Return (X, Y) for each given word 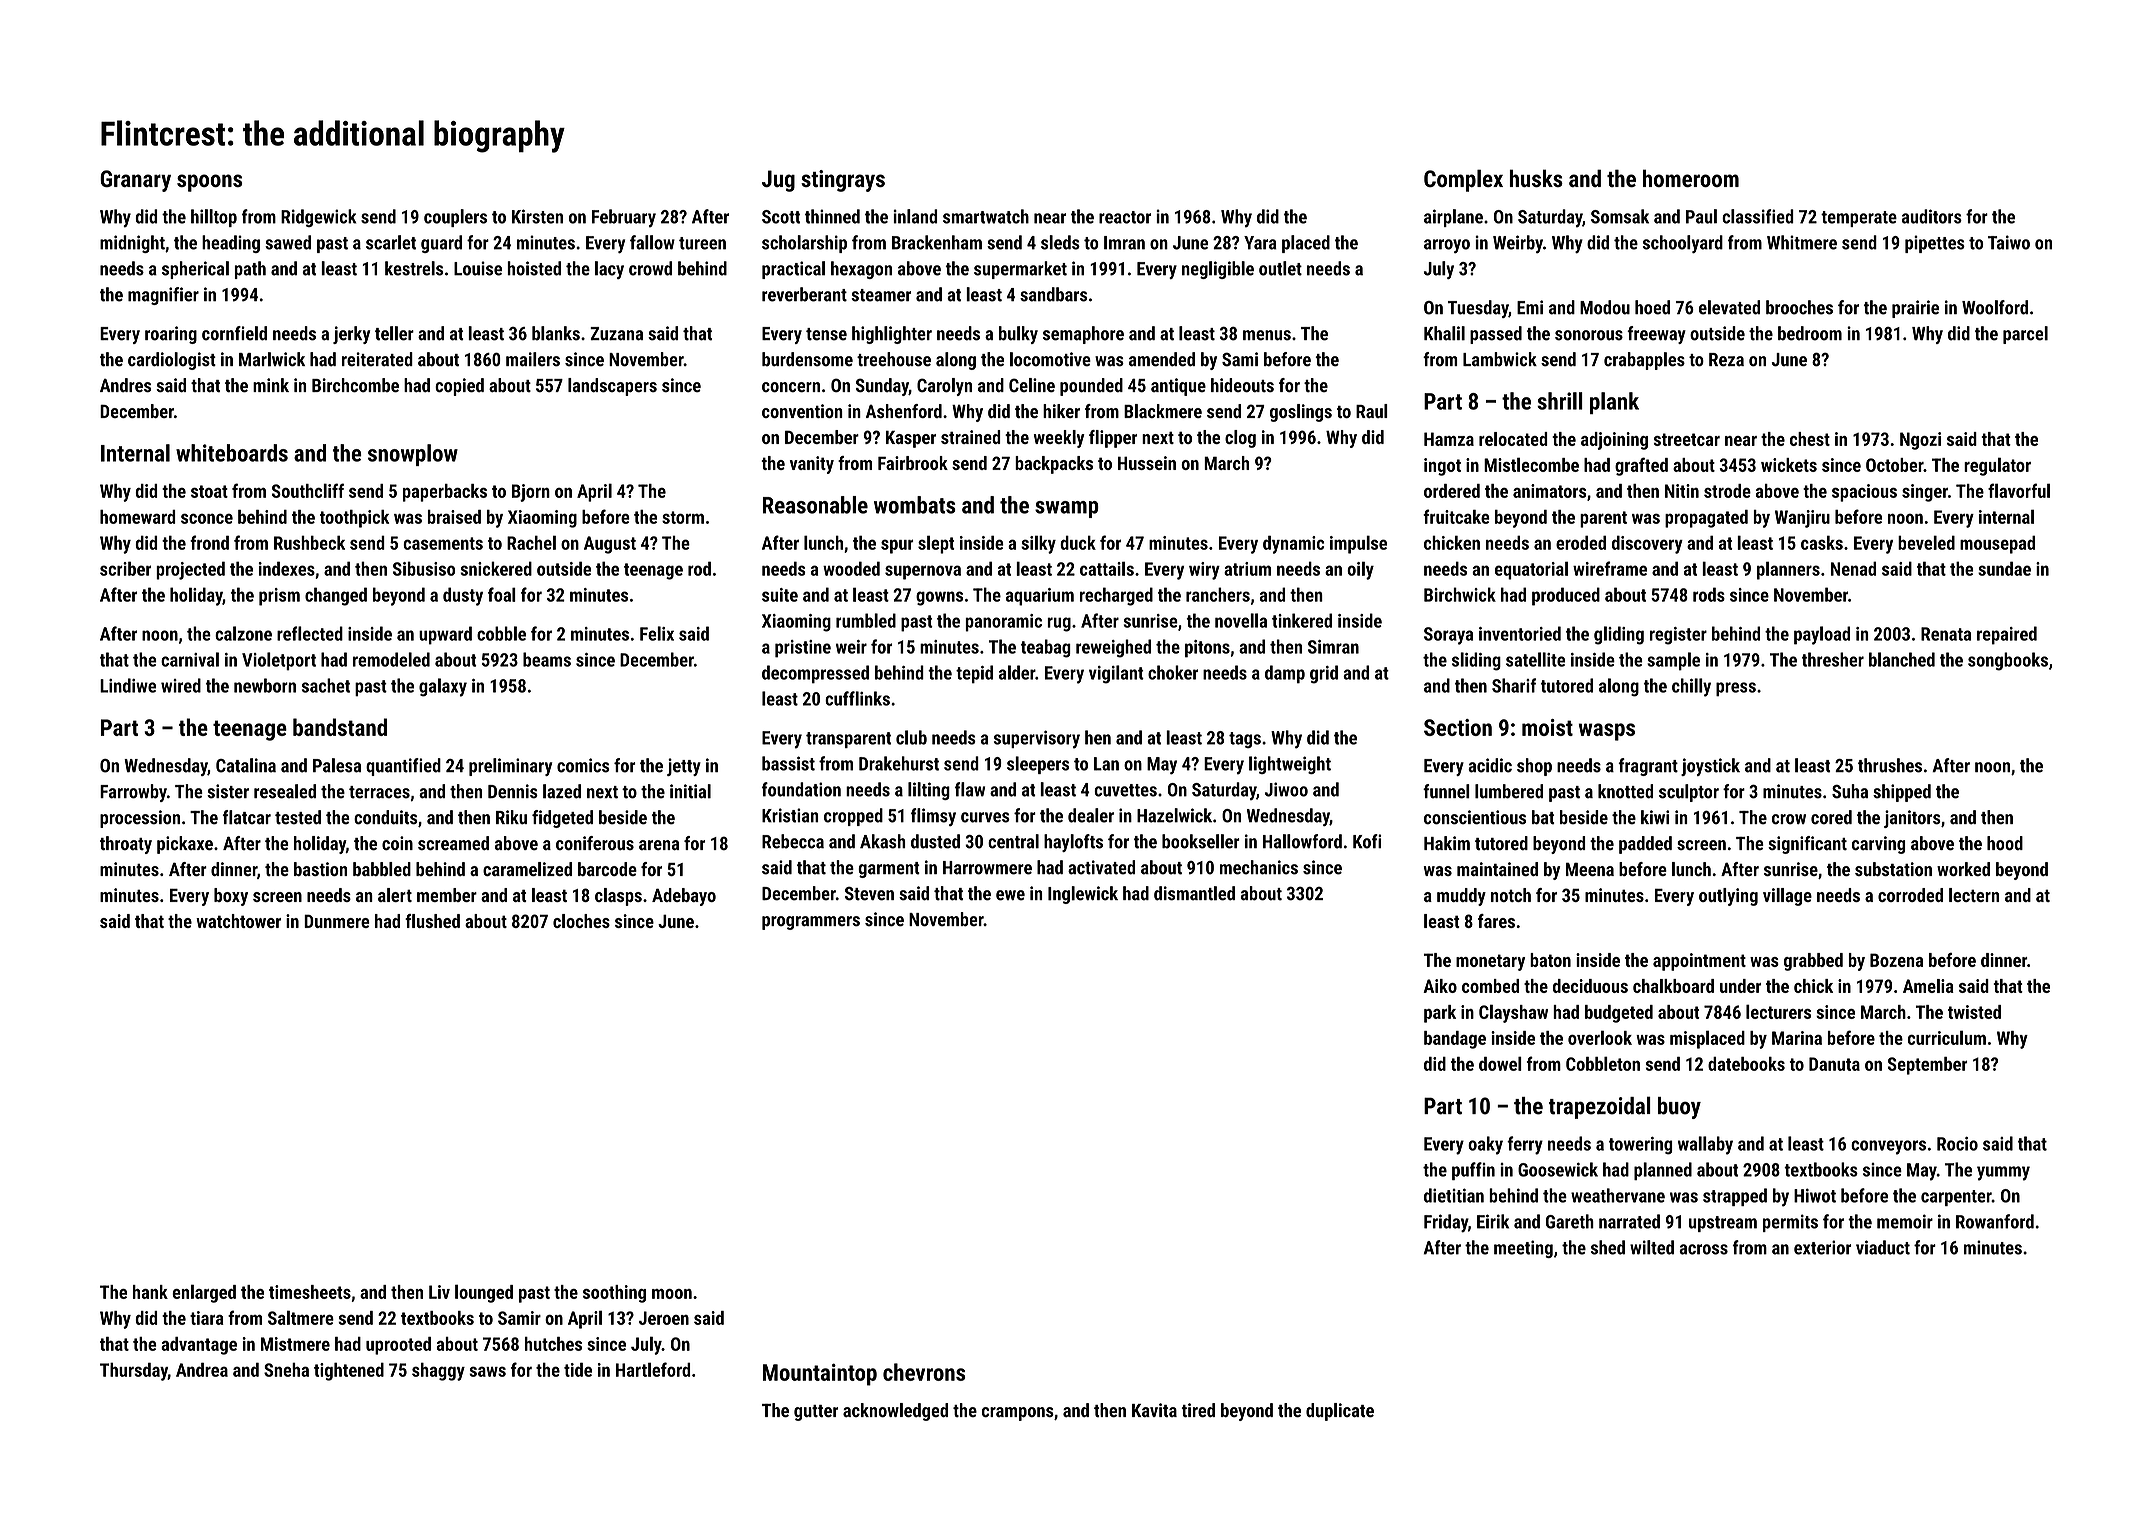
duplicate (1340, 1412)
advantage (199, 1346)
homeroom (1691, 178)
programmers (811, 923)
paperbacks (445, 493)
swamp (1067, 509)
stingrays (843, 181)
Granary (135, 181)
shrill (1560, 401)
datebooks (1746, 1064)
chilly (1691, 687)
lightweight (1290, 765)
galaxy (443, 687)
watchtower (238, 921)
